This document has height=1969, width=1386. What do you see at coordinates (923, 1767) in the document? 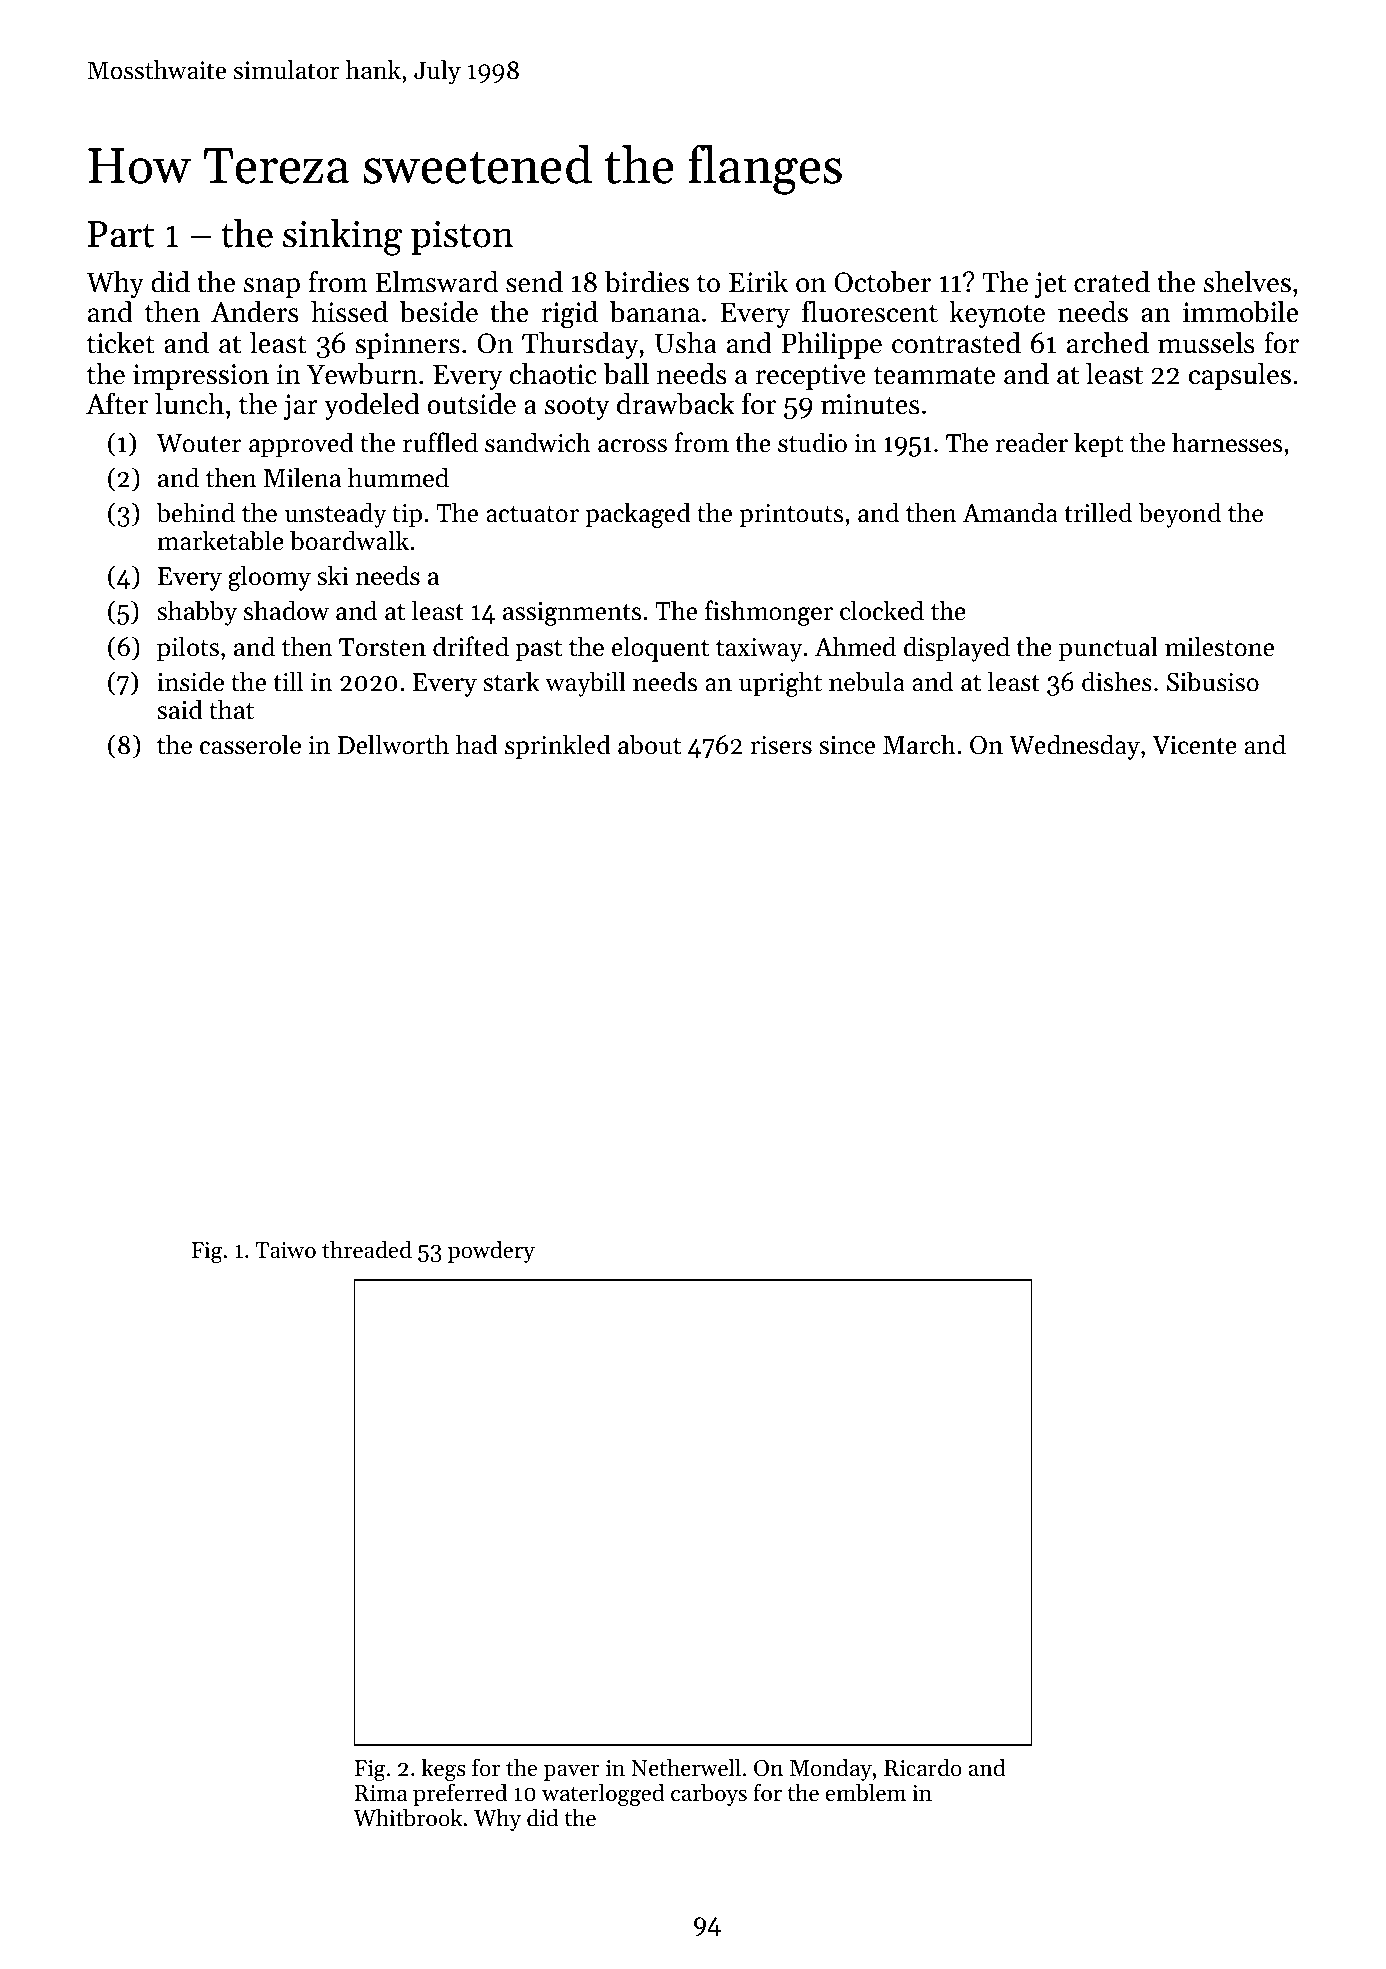
I see `Ricardo` at bounding box center [923, 1767].
